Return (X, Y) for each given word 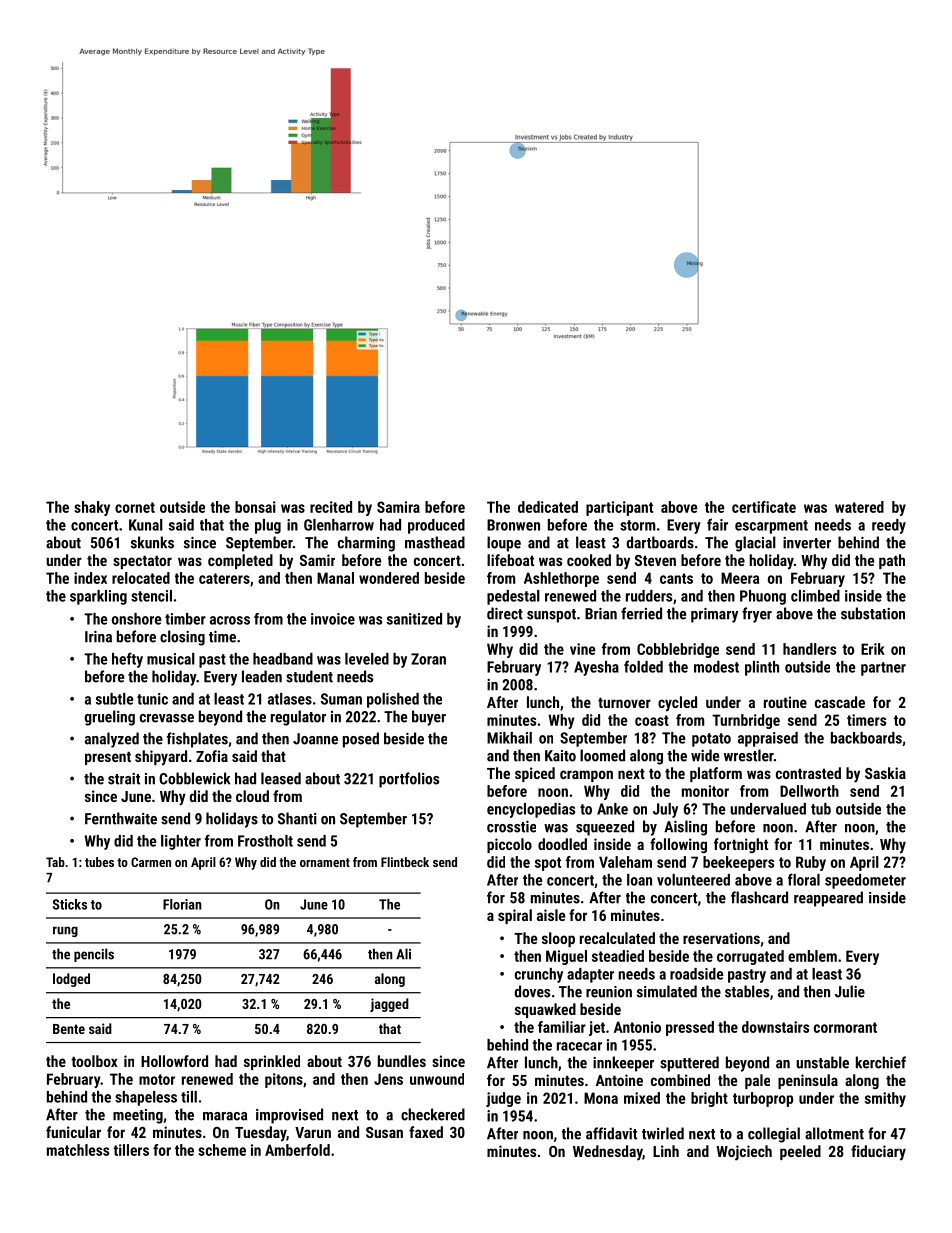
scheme (222, 1150)
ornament (325, 862)
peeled (800, 1152)
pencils (94, 955)
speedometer (865, 881)
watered (859, 507)
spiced (535, 774)
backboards (866, 738)
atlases (290, 699)
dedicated (548, 507)
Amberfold (297, 1150)
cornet (135, 507)
